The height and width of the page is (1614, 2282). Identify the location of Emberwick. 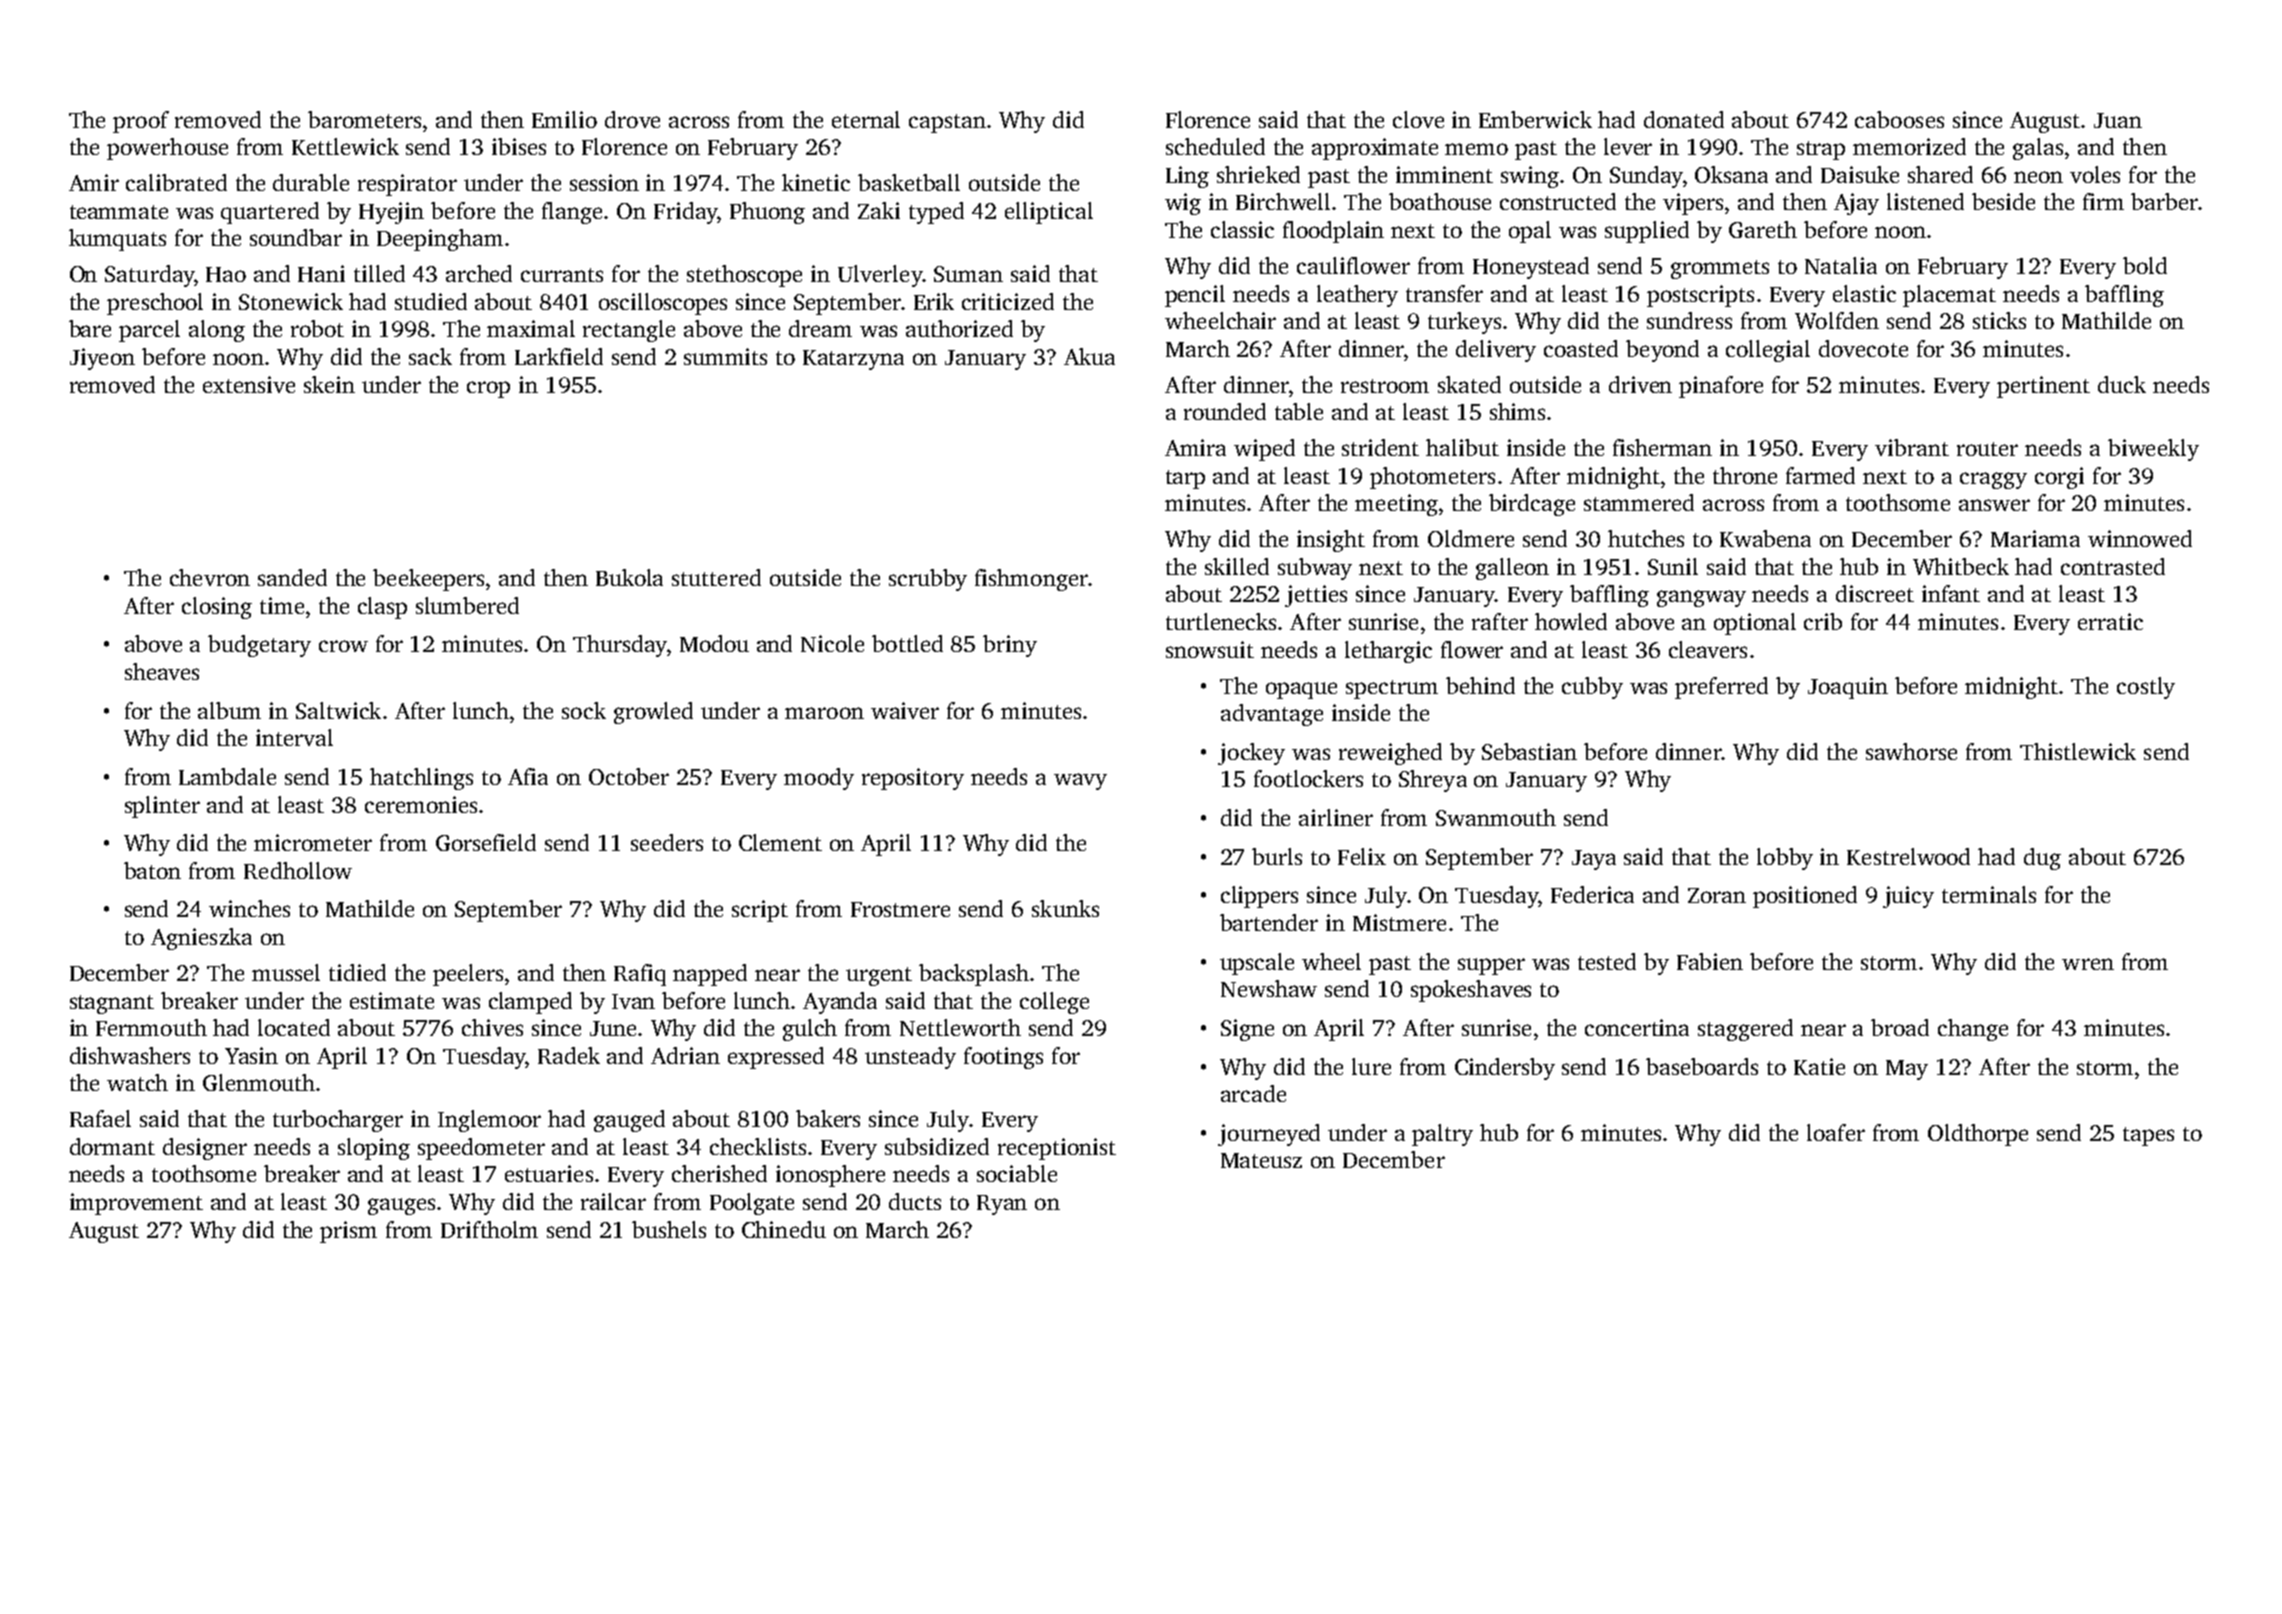
(1535, 119).
